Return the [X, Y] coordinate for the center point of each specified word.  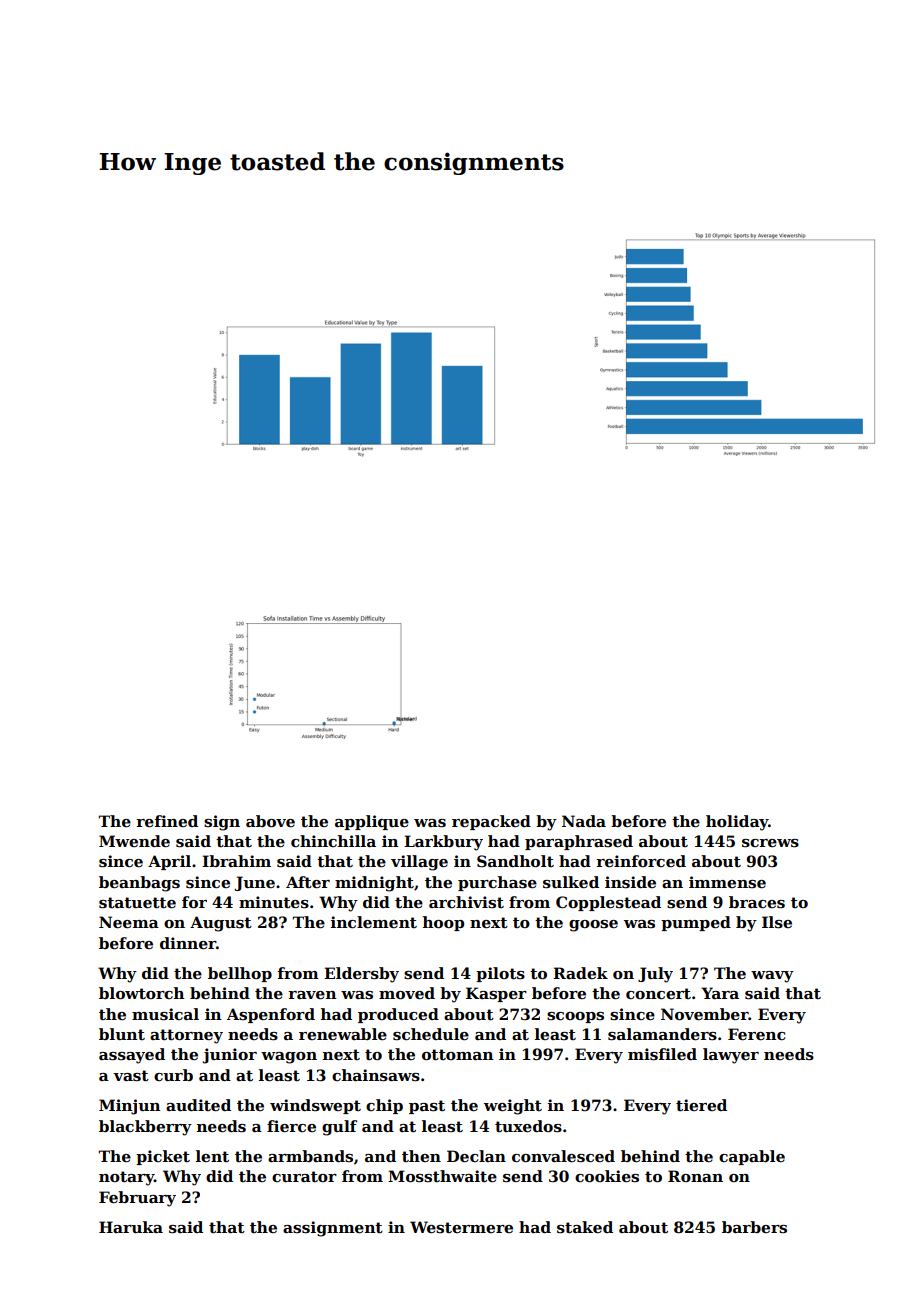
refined [167, 821]
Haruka [131, 1227]
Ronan [695, 1176]
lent [212, 1156]
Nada [584, 821]
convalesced [563, 1156]
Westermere [461, 1227]
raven [312, 995]
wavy [772, 977]
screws [770, 843]
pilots [500, 974]
